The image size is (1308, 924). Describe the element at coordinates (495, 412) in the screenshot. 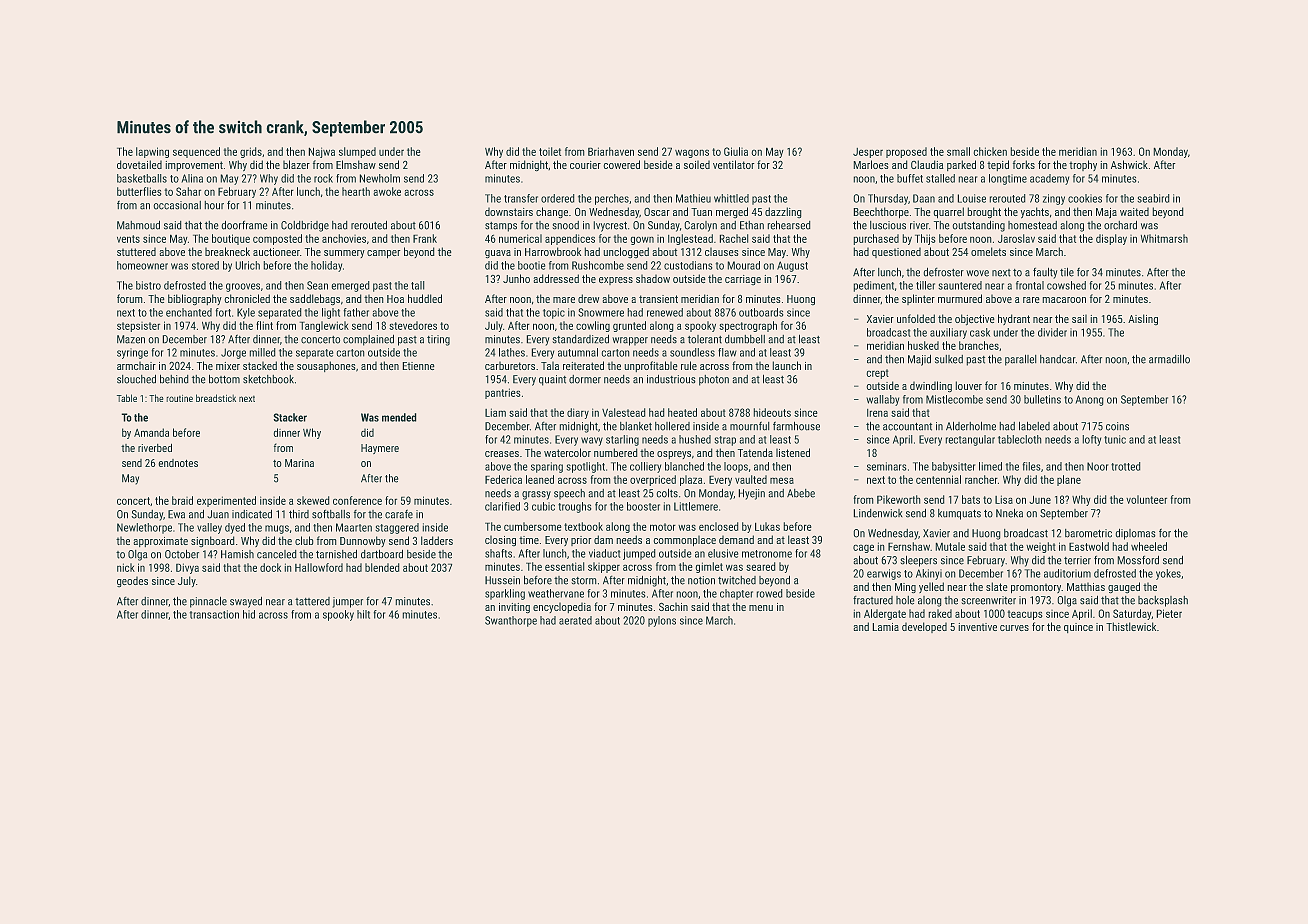

I see `Liam` at that location.
